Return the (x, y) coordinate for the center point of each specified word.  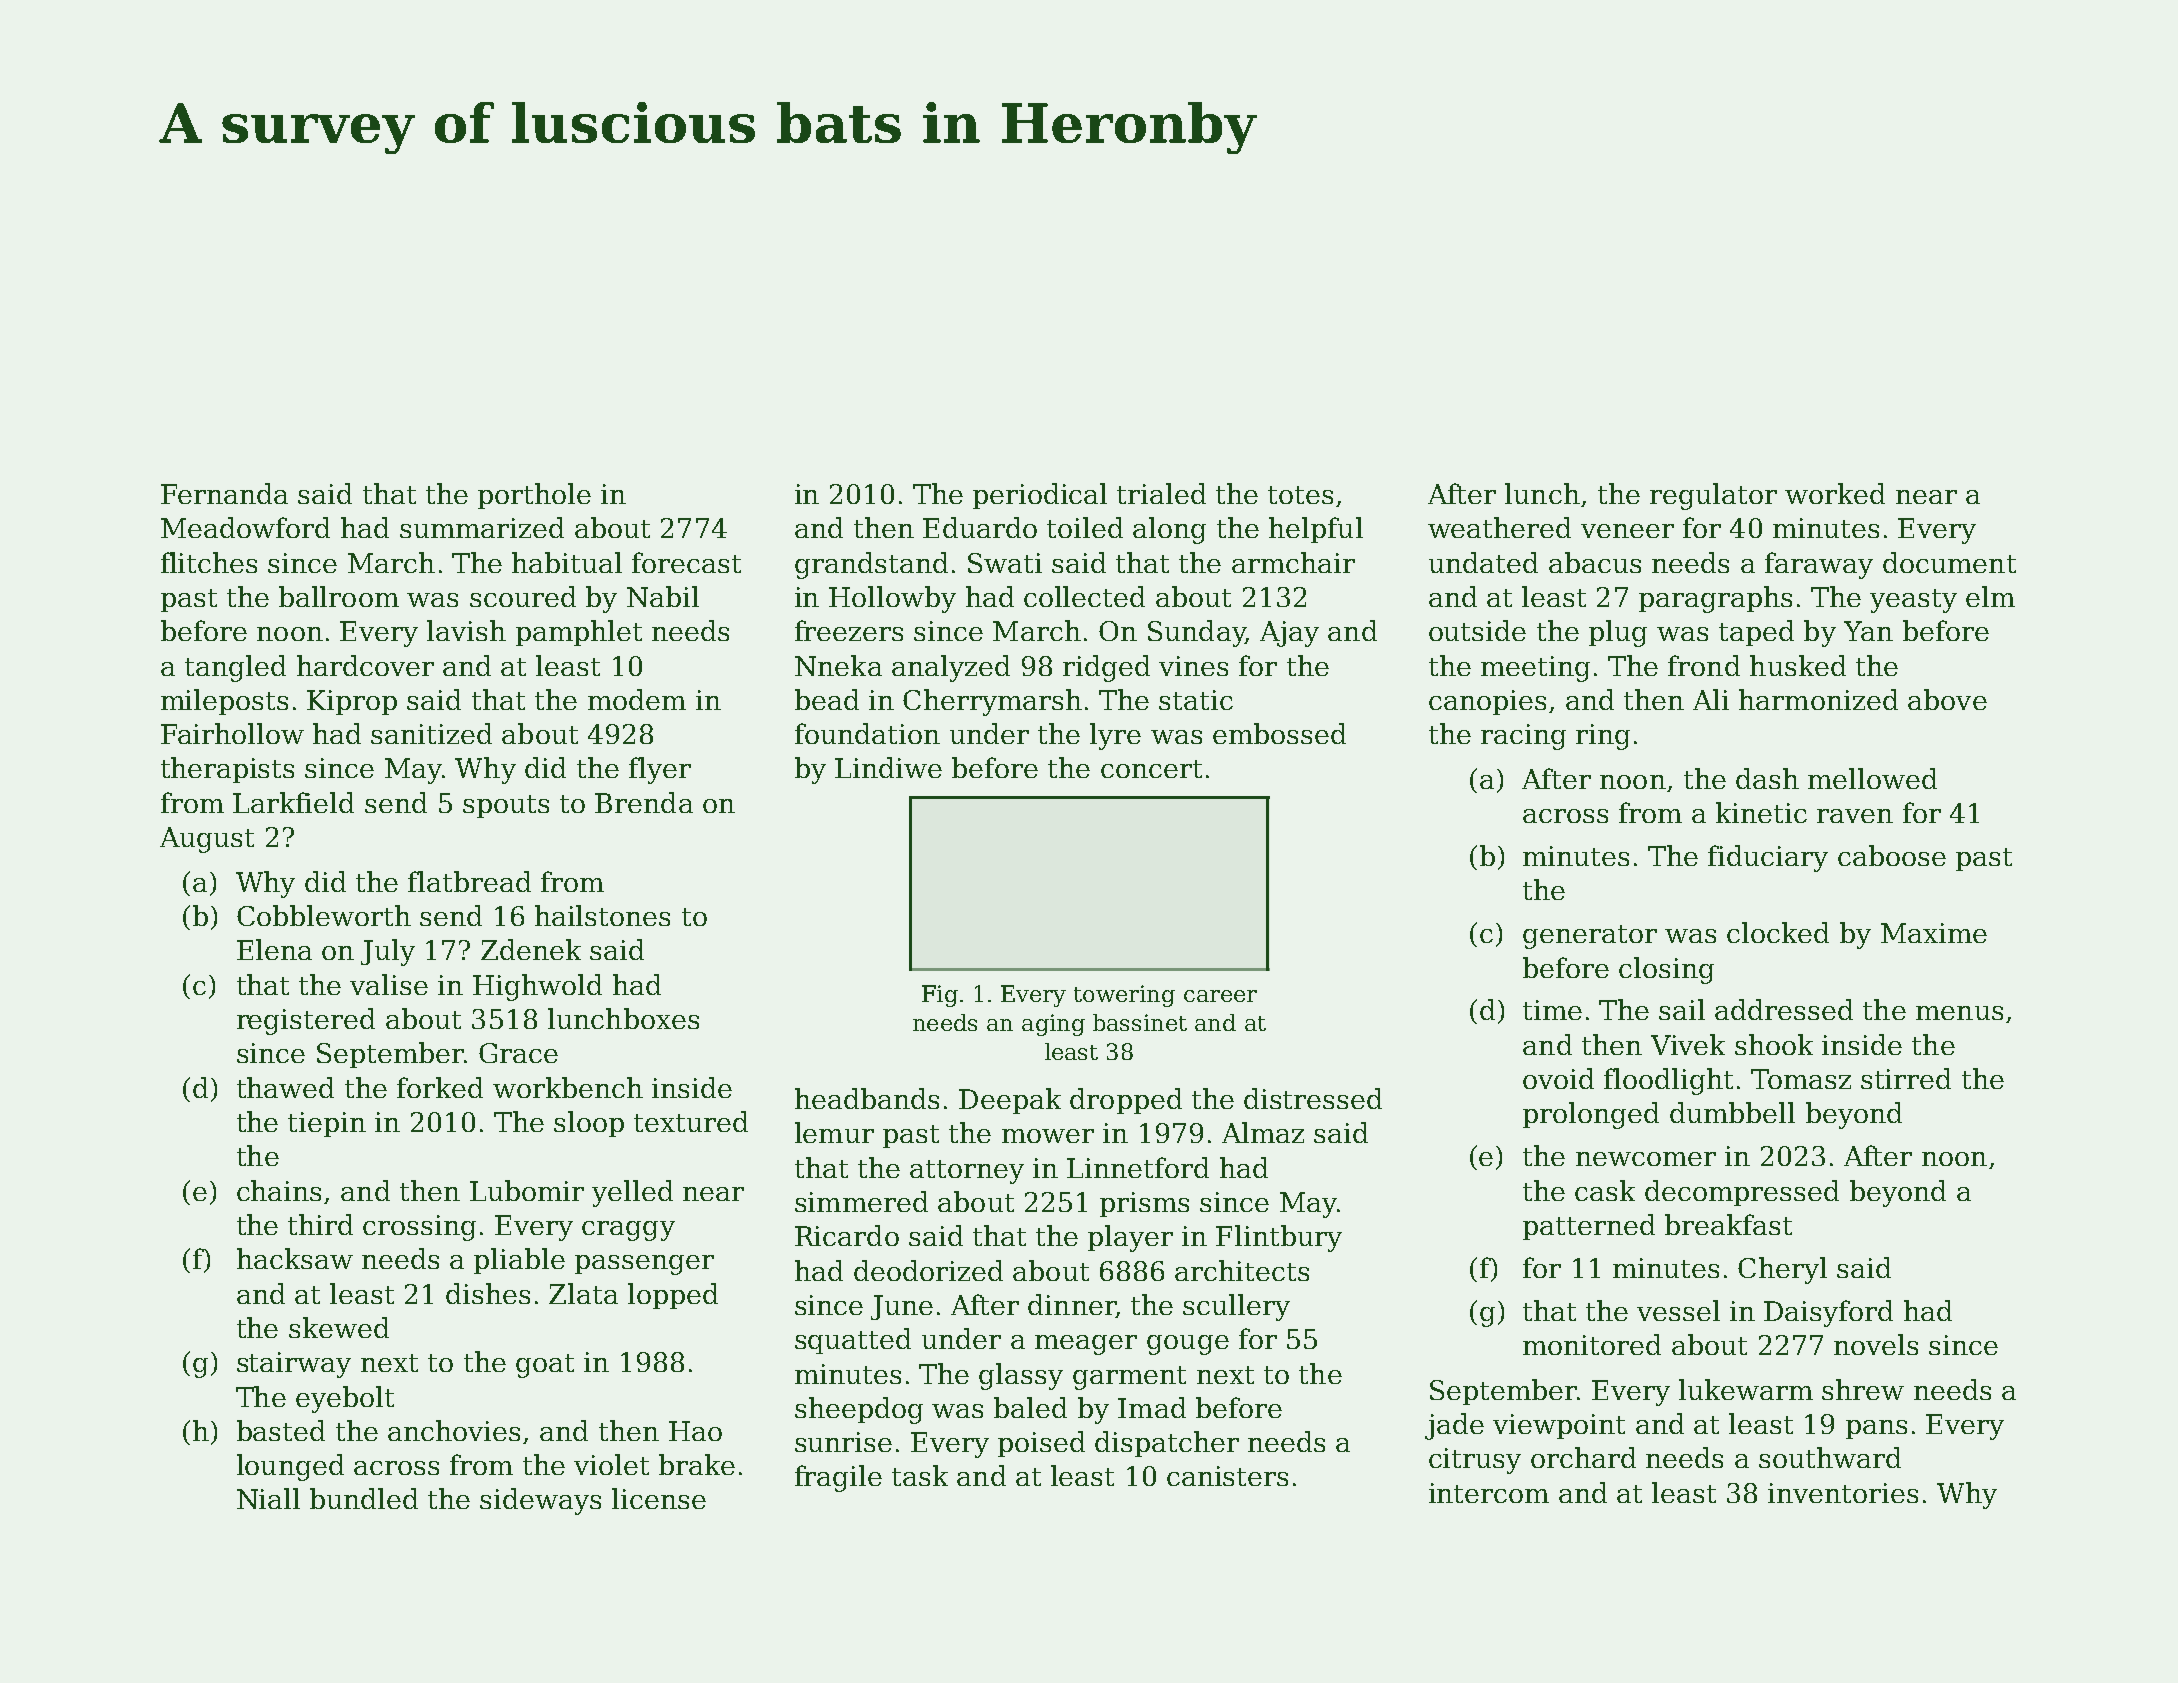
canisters (1227, 1476)
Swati (1005, 563)
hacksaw (295, 1258)
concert (1151, 769)
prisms (1144, 1204)
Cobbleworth (324, 915)
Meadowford (245, 527)
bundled (364, 1498)
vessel (1678, 1310)
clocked (1778, 932)
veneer (1627, 531)
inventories (1843, 1493)
